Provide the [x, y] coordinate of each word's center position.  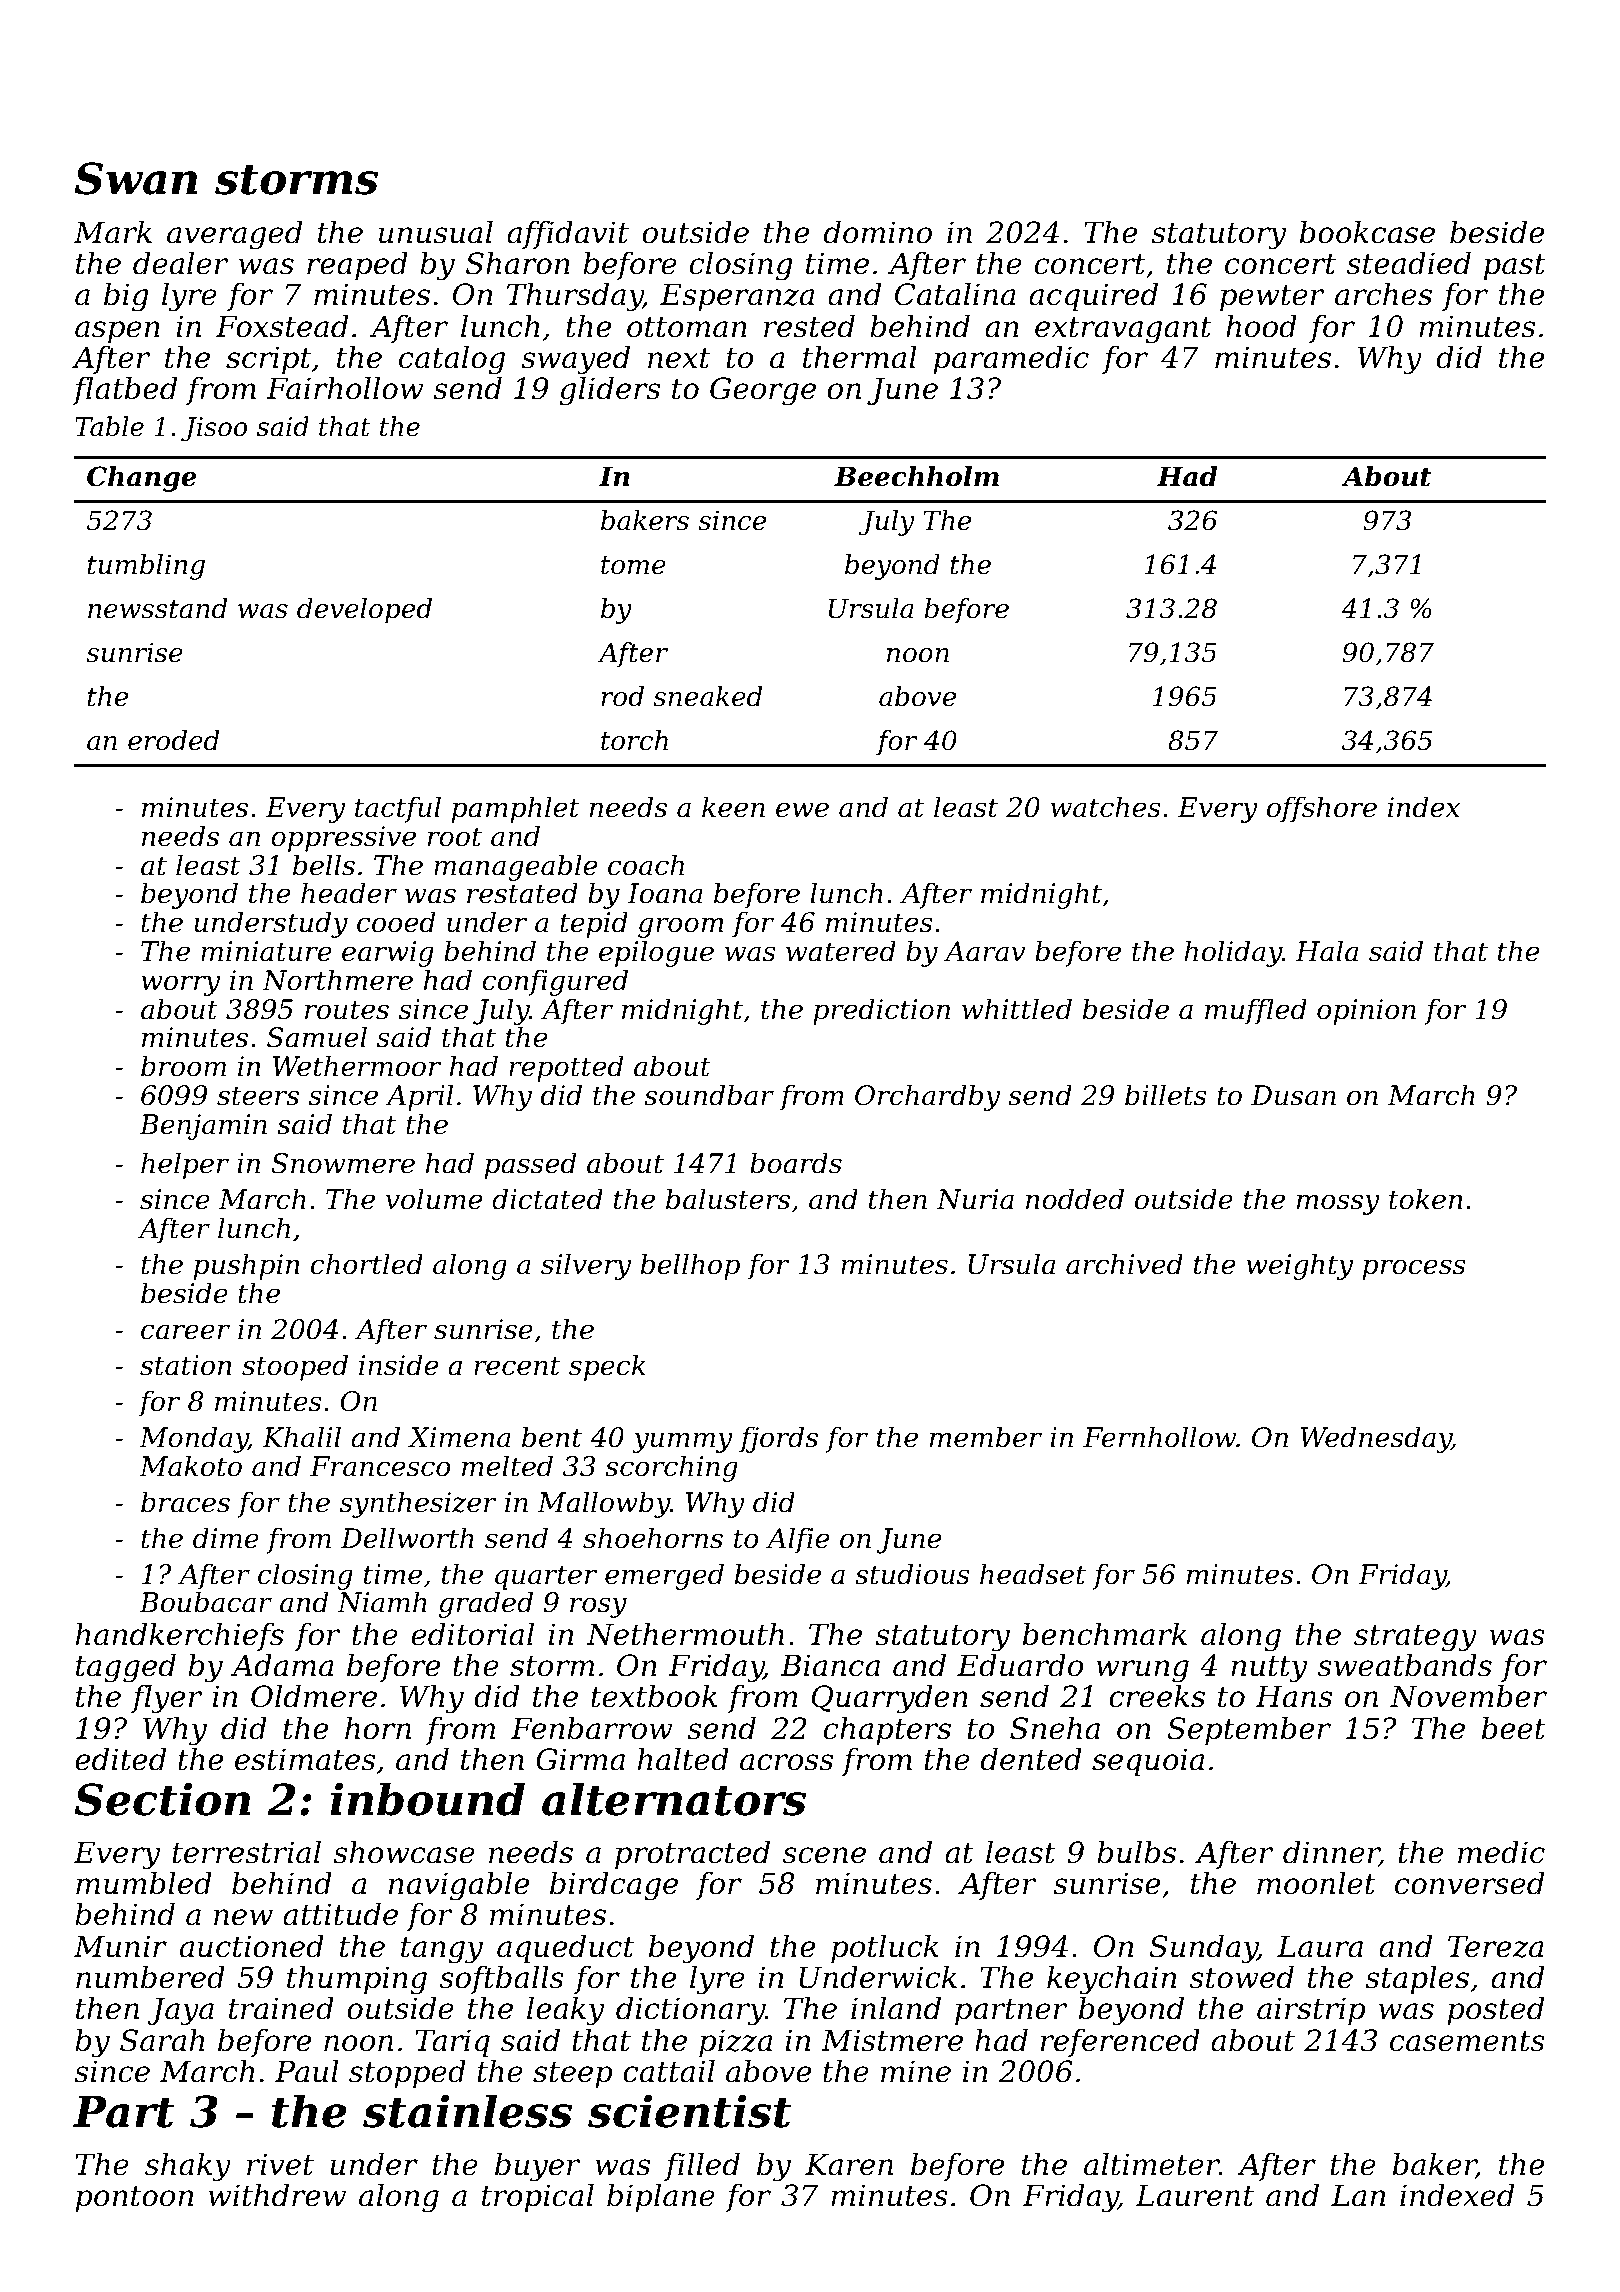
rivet [280, 2164]
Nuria [975, 1199]
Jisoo [214, 429]
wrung [1142, 1671]
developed [364, 611]
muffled [1256, 1011]
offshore [1322, 809]
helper [185, 1165]
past [1515, 267]
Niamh [382, 1602]
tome [633, 565]
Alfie [797, 1540]
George [763, 391]
